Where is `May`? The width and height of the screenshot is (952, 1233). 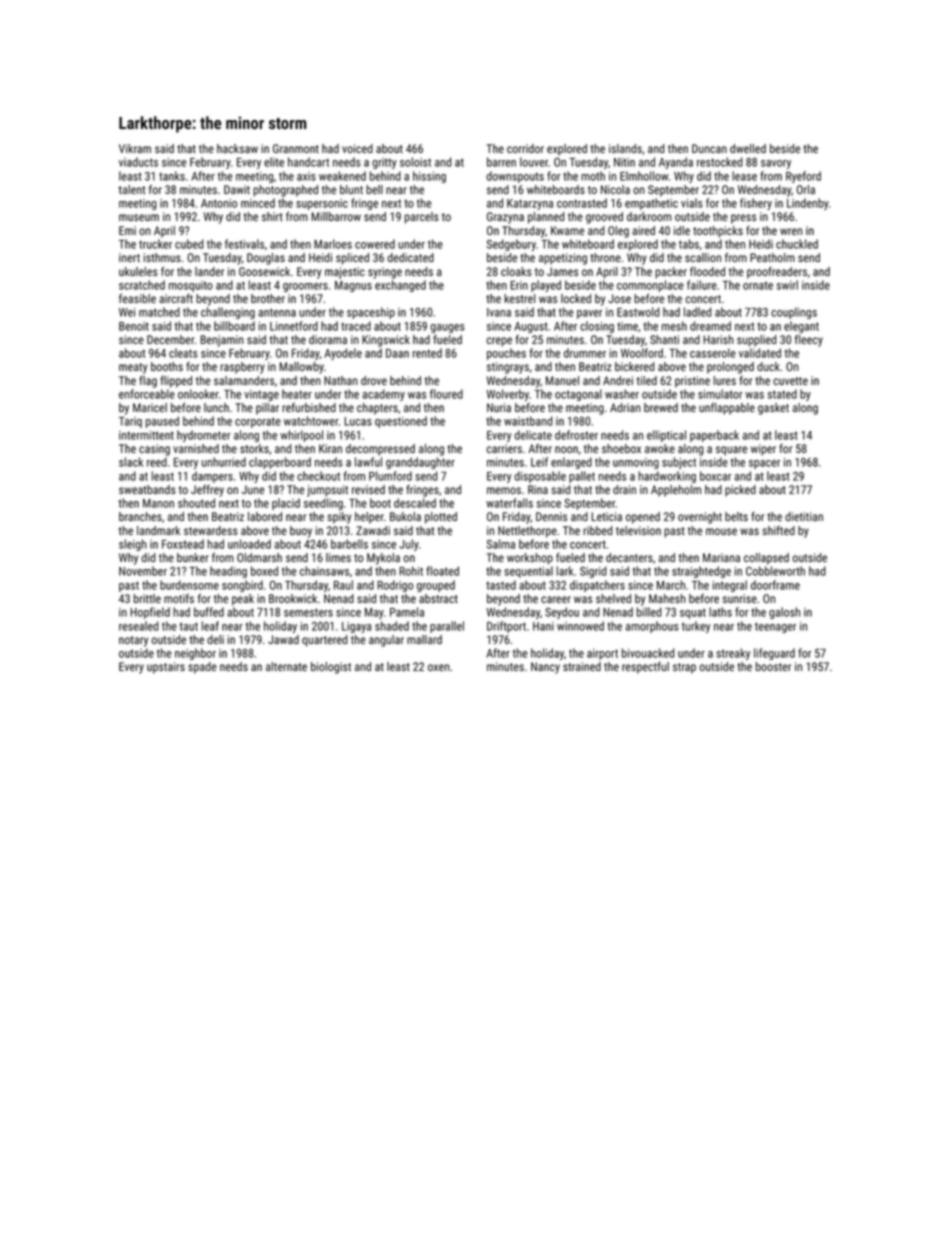 May is located at coordinates (374, 613).
